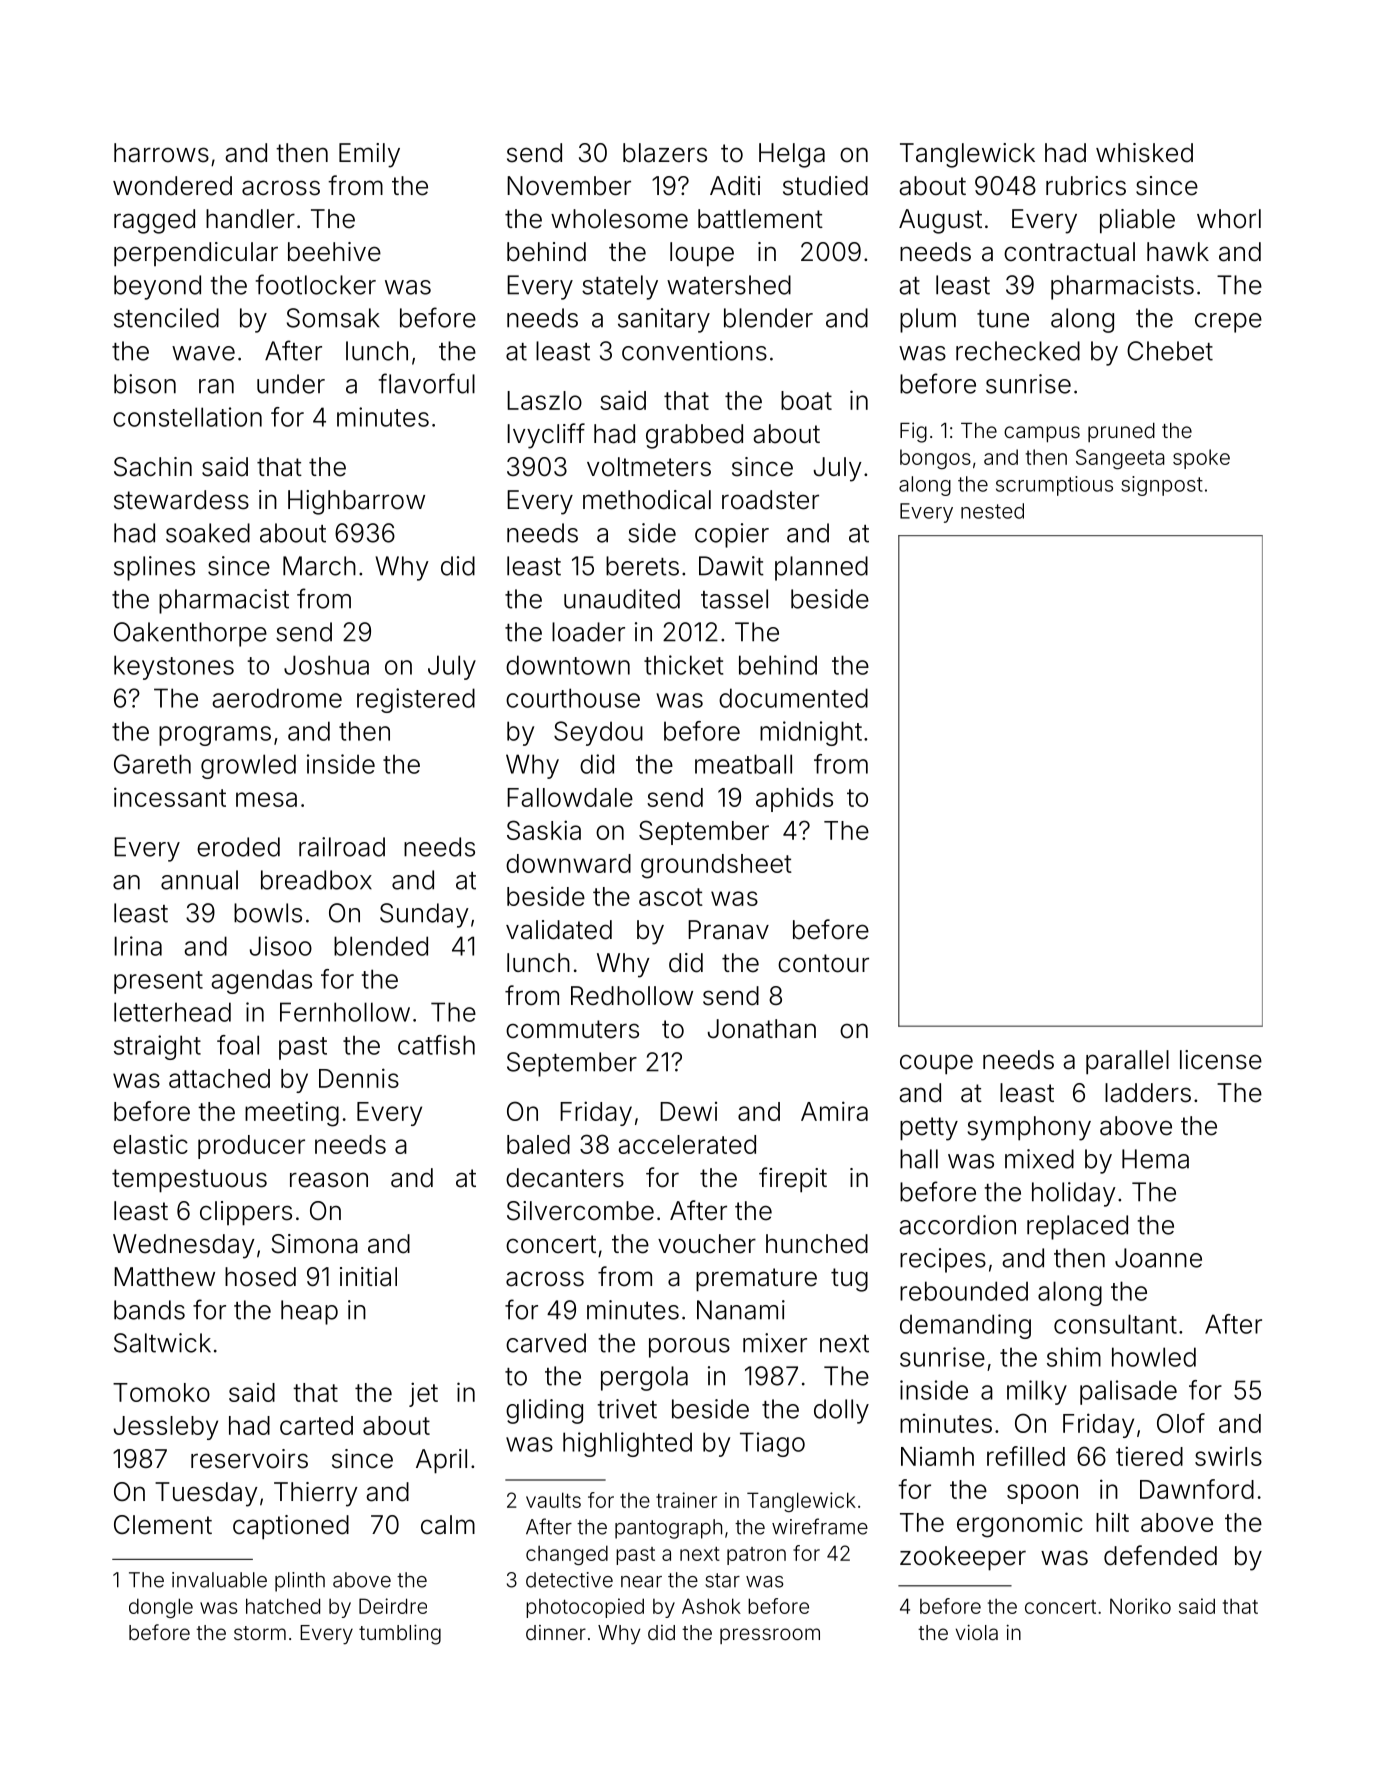 This image has height=1779, width=1375. What do you see at coordinates (1003, 319) in the image?
I see `tune` at bounding box center [1003, 319].
